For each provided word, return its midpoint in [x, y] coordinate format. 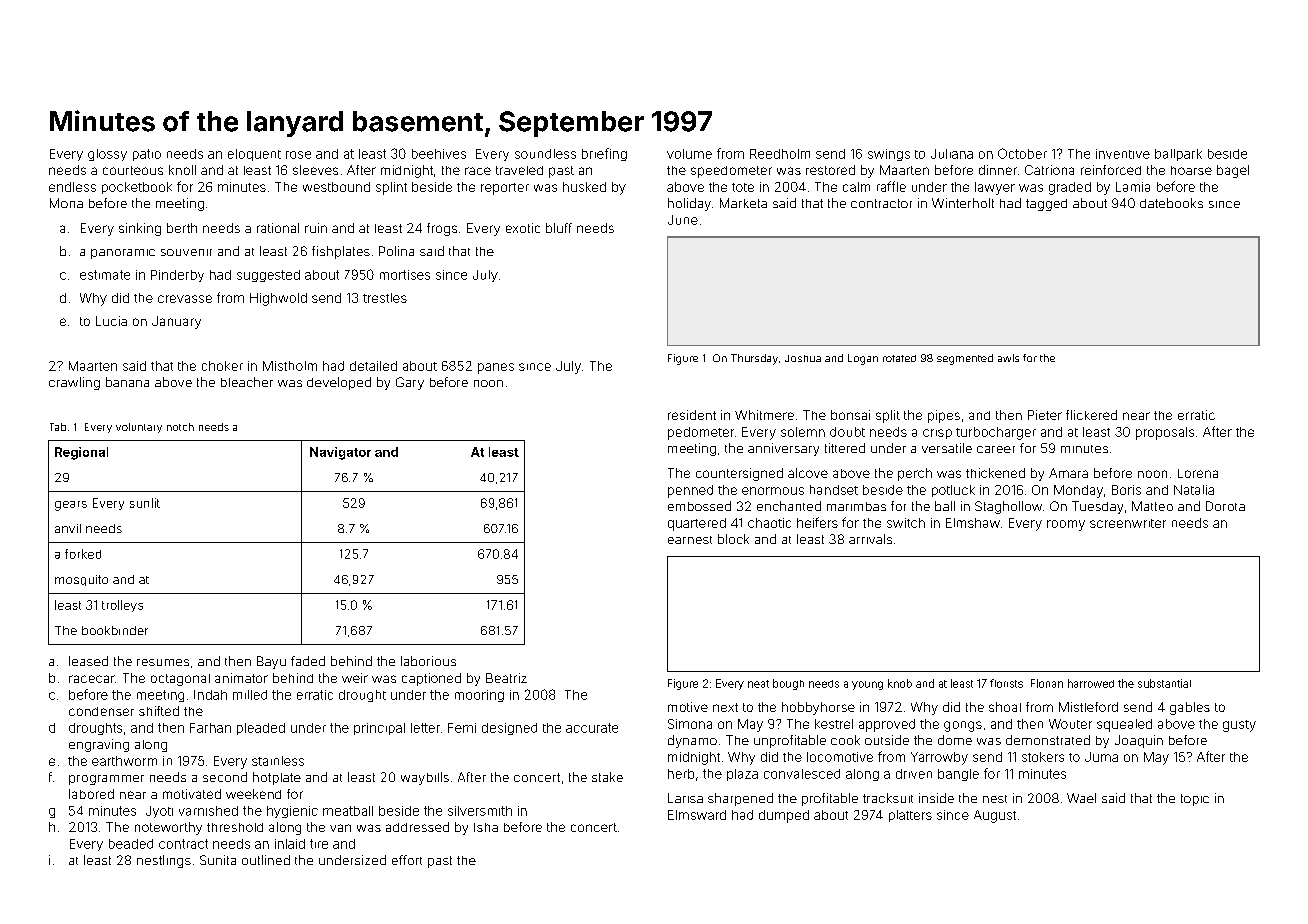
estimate [105, 275]
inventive [1123, 154]
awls [1008, 358]
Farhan [210, 728]
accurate [592, 728]
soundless [545, 154]
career [996, 449]
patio [147, 155]
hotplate [277, 778]
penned [690, 491]
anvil [68, 528]
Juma [1101, 757]
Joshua [803, 358]
